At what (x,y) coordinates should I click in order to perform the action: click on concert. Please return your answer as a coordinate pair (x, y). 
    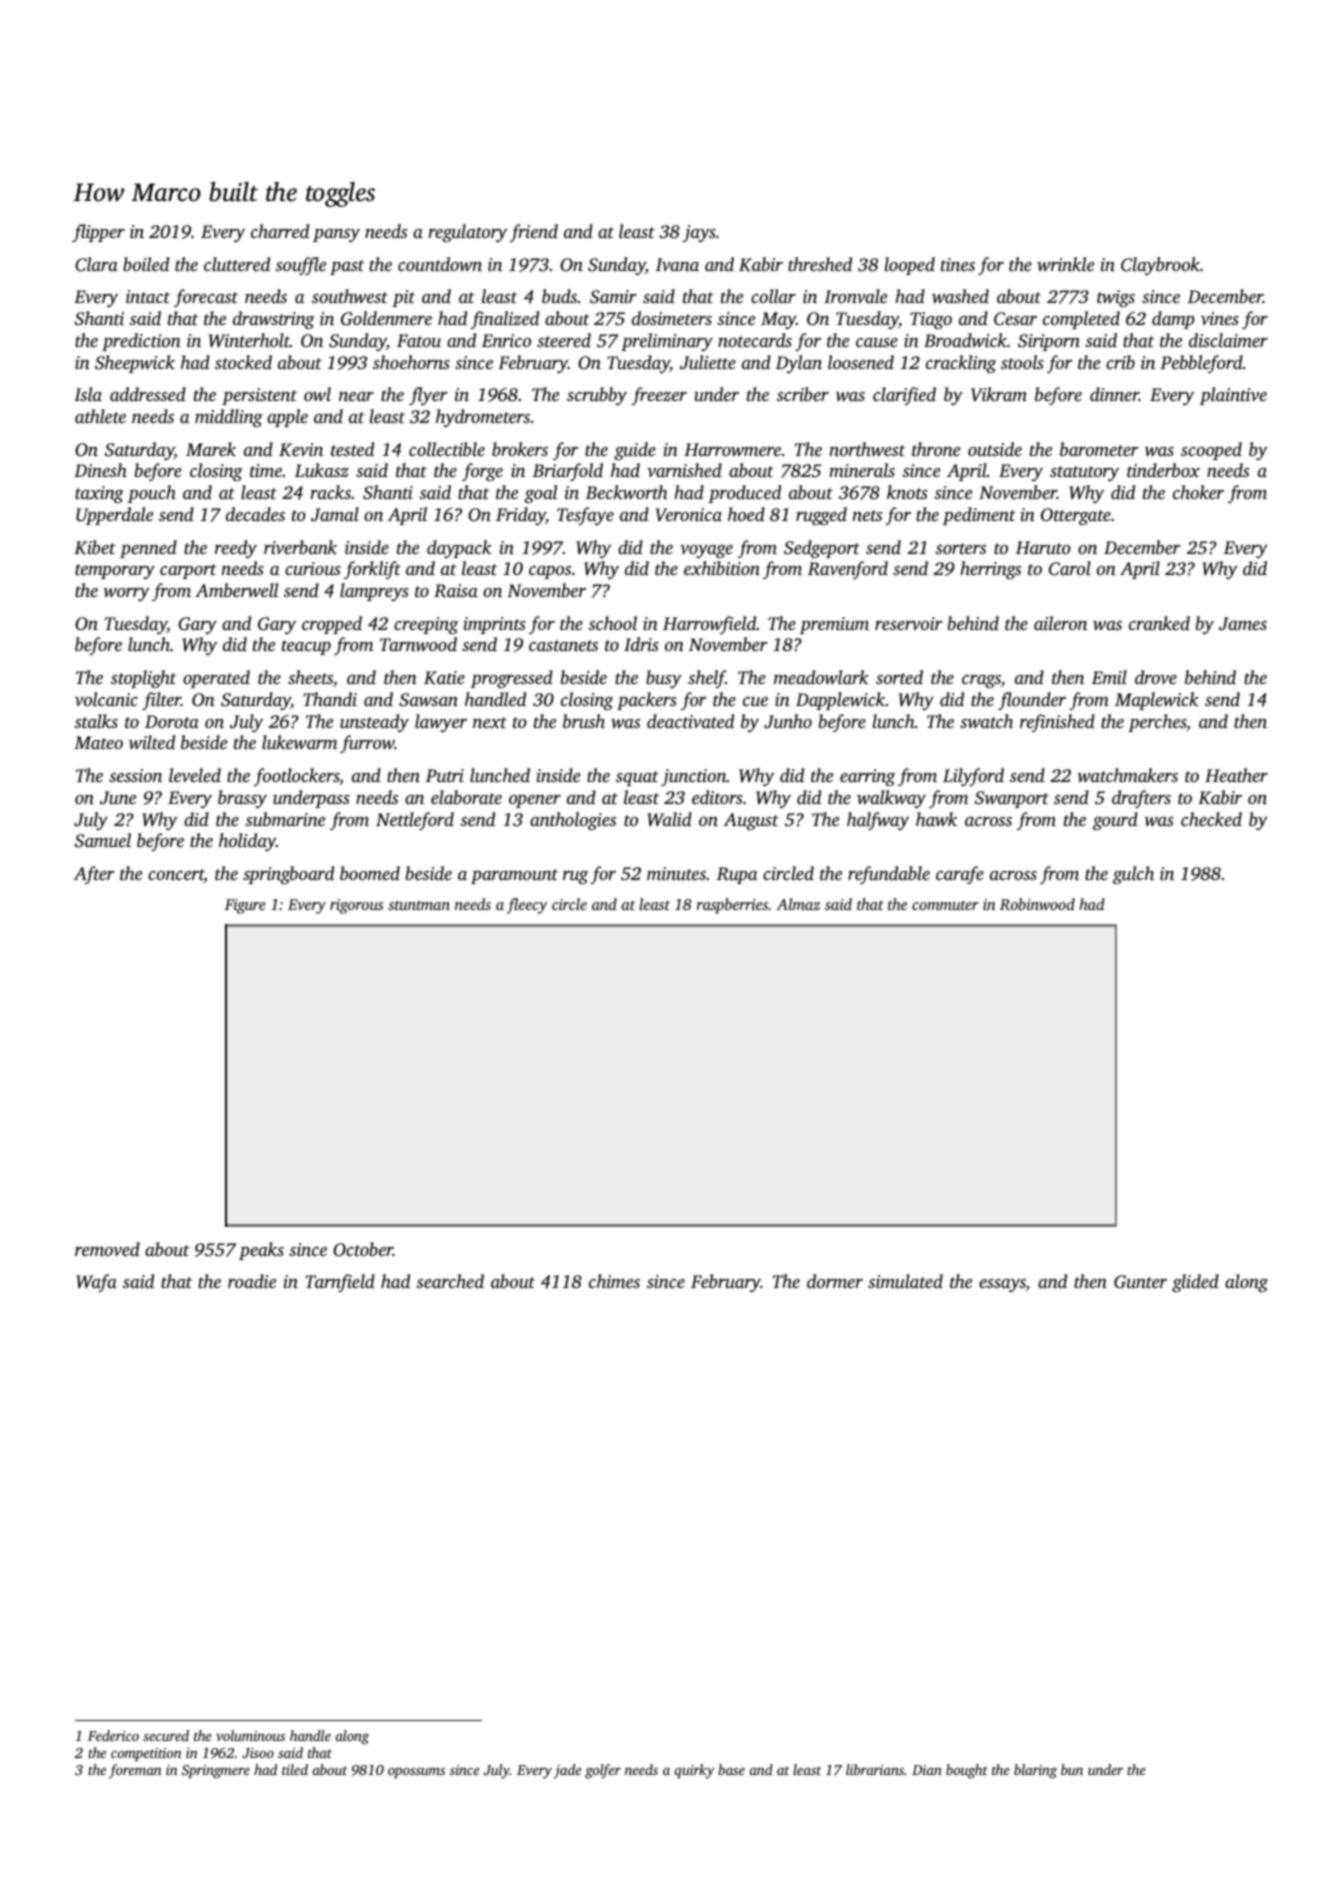
    Looking at the image, I should click on (176, 876).
